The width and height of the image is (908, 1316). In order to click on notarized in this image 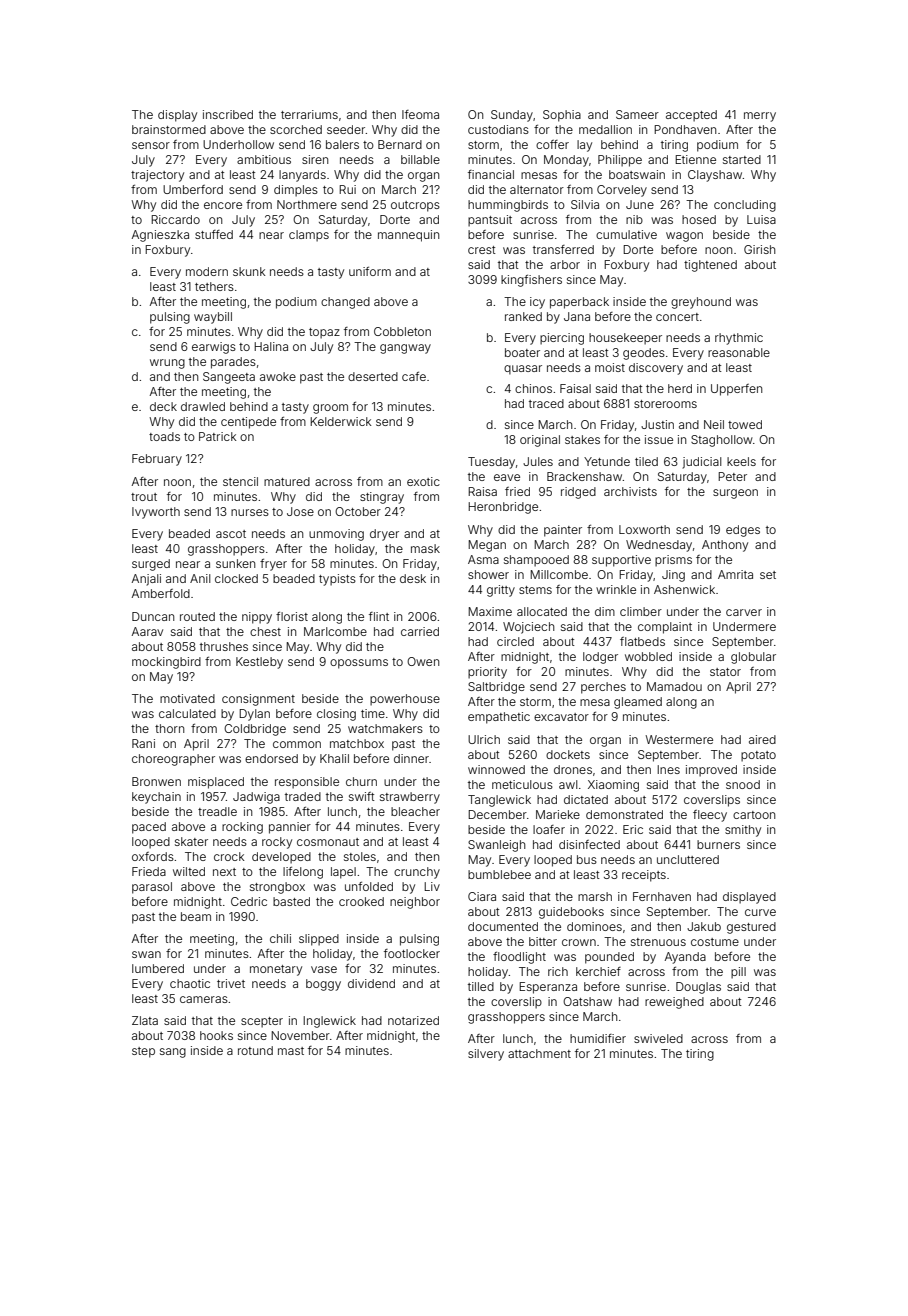, I will do `click(413, 1020)`.
